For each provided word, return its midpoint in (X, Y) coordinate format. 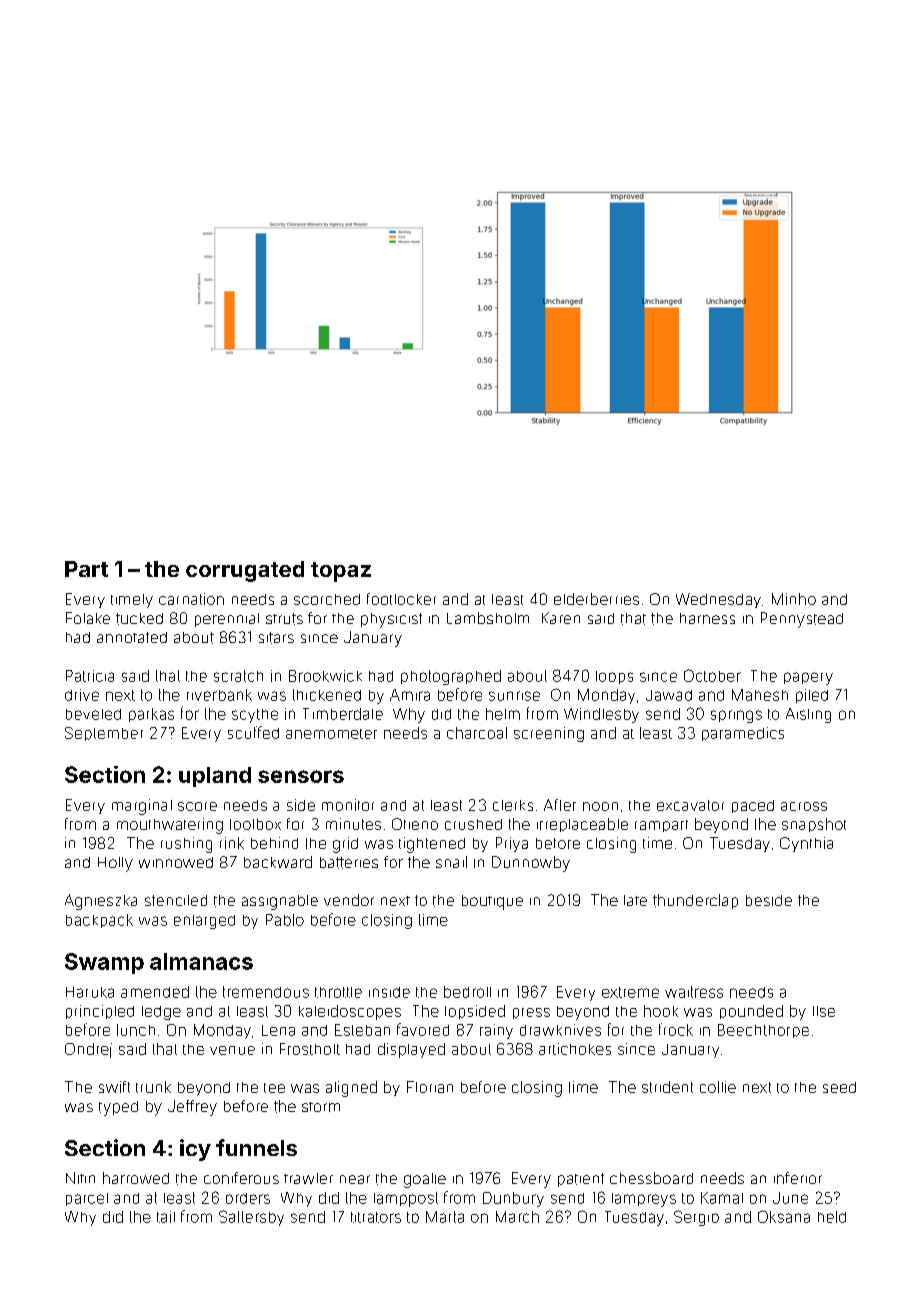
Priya (512, 844)
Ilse (824, 1011)
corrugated (245, 571)
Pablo (285, 920)
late (635, 900)
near (355, 1179)
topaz (341, 572)
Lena (278, 1030)
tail (166, 1217)
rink (232, 843)
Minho (794, 599)
